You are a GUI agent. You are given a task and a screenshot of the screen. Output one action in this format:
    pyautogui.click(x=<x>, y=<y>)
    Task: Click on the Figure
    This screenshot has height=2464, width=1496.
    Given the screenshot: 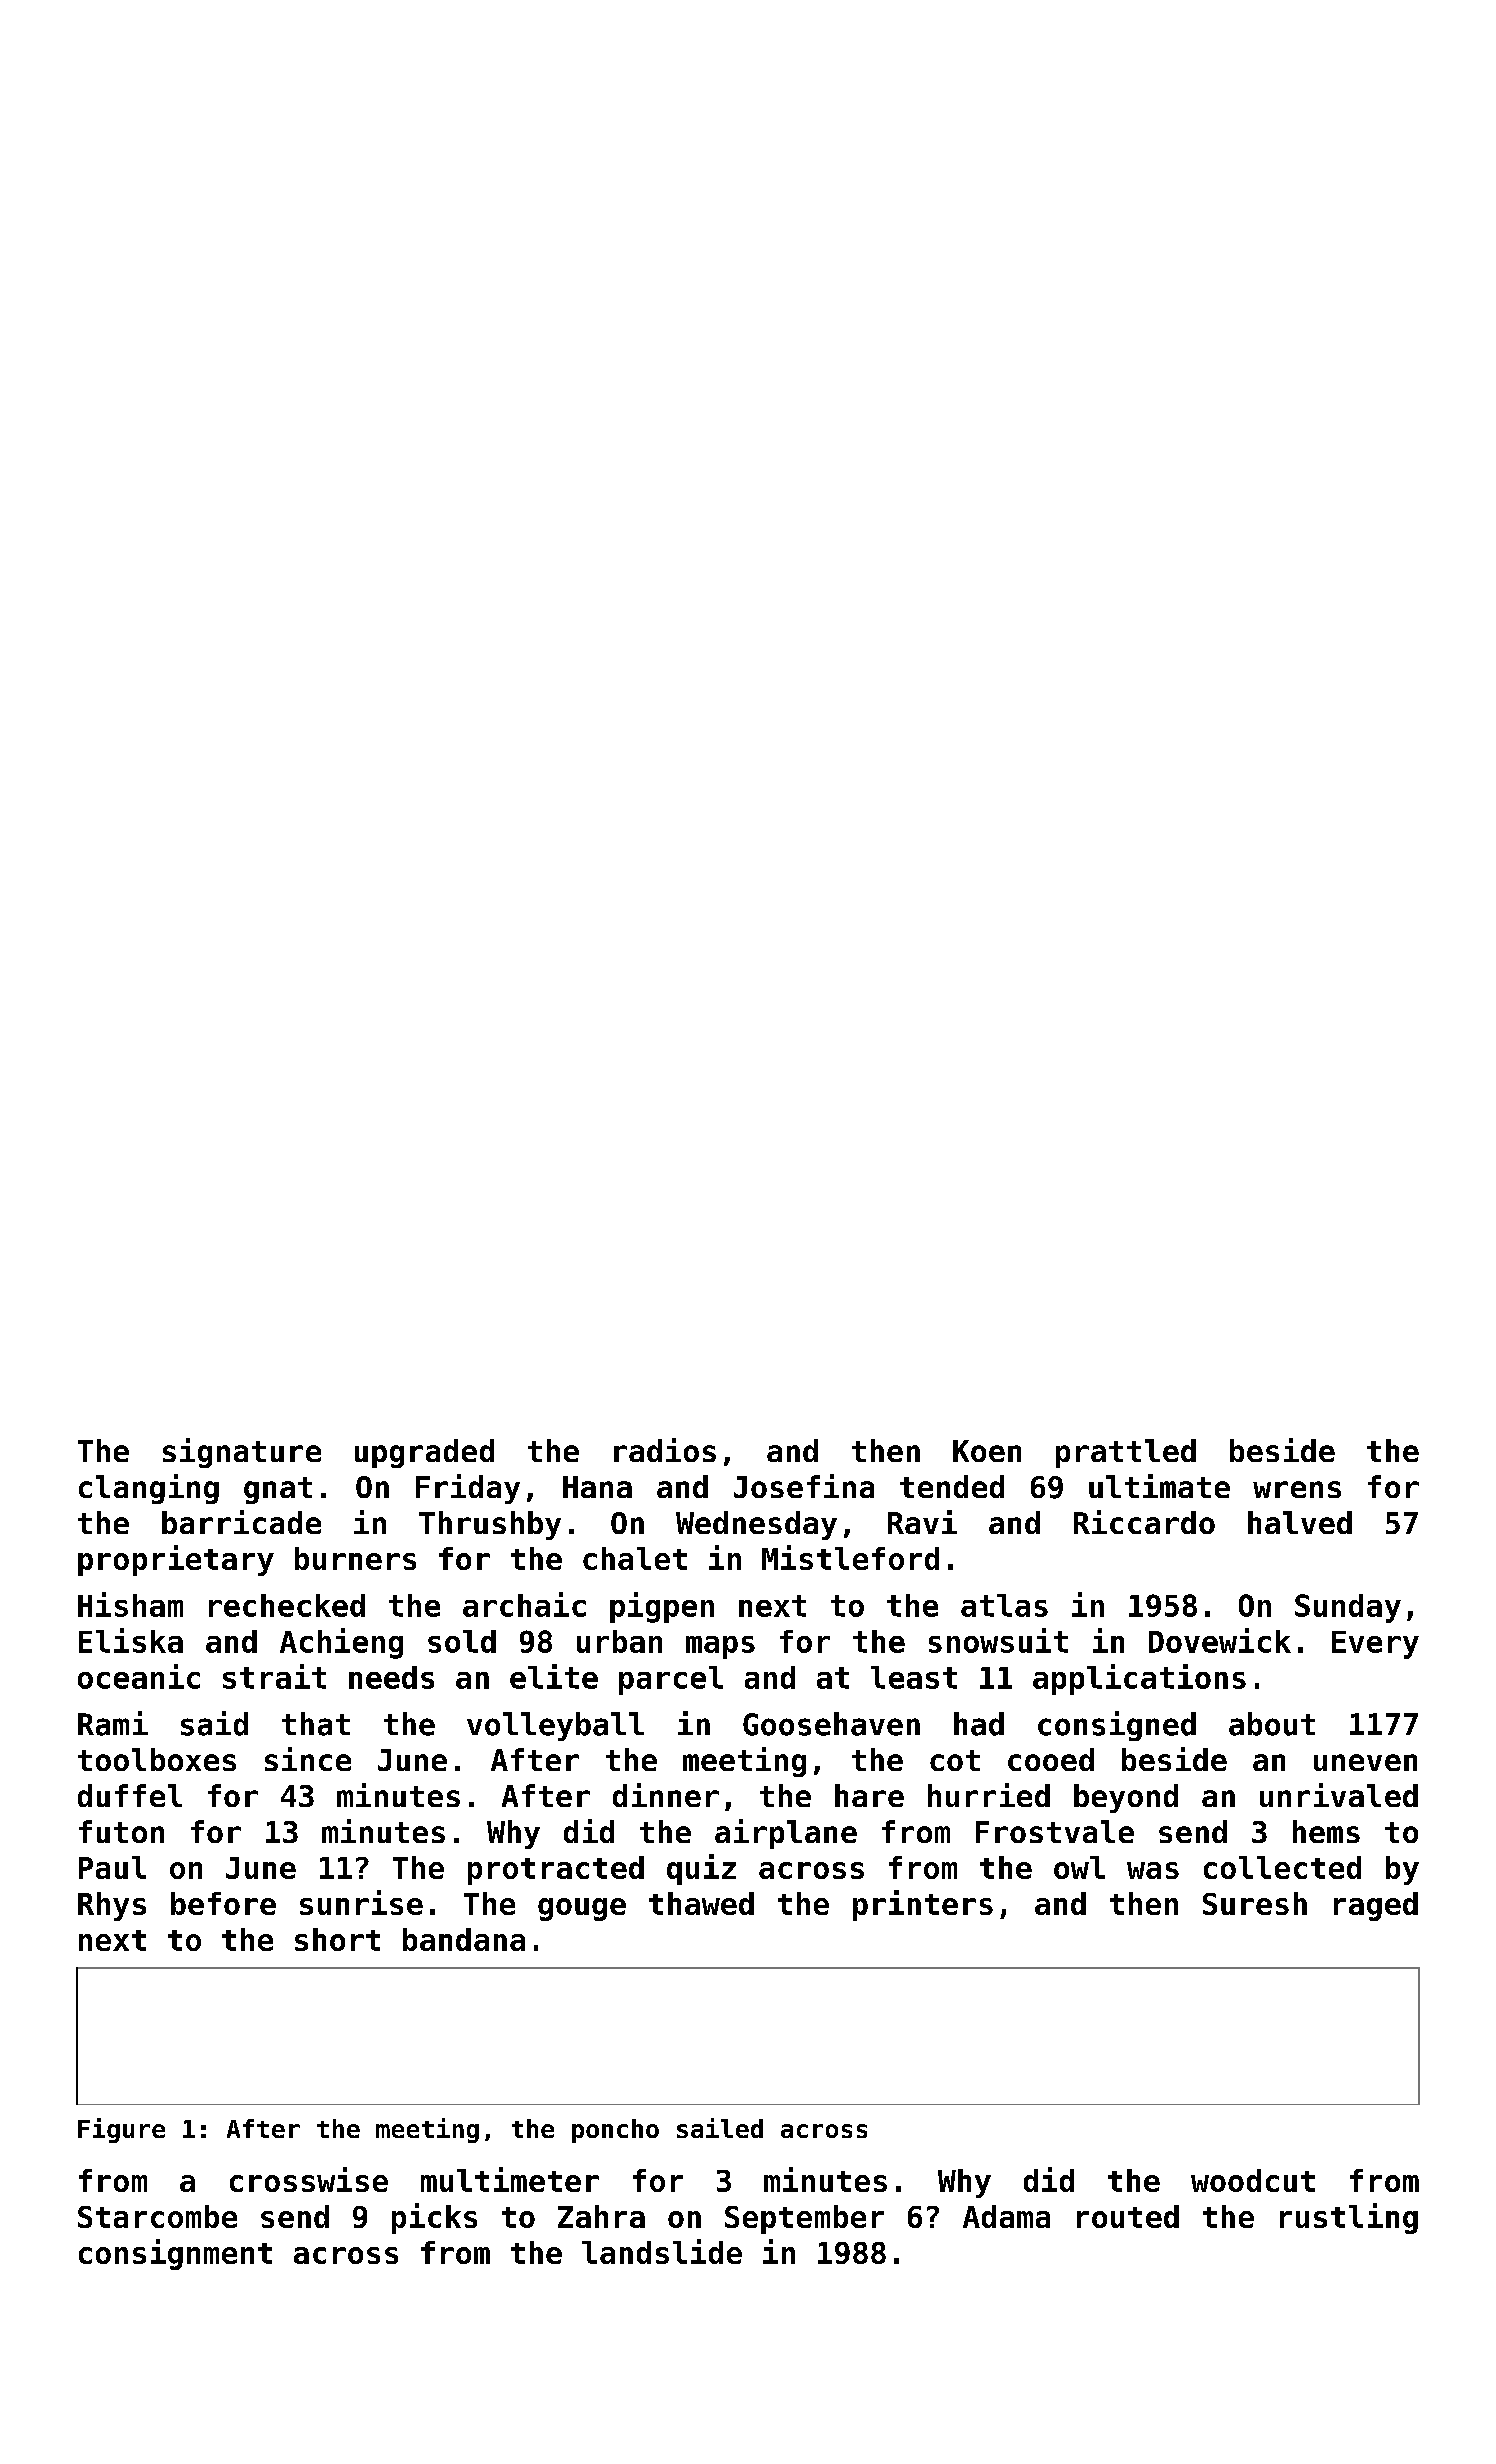 What is the action you would take?
    pyautogui.click(x=121, y=2130)
